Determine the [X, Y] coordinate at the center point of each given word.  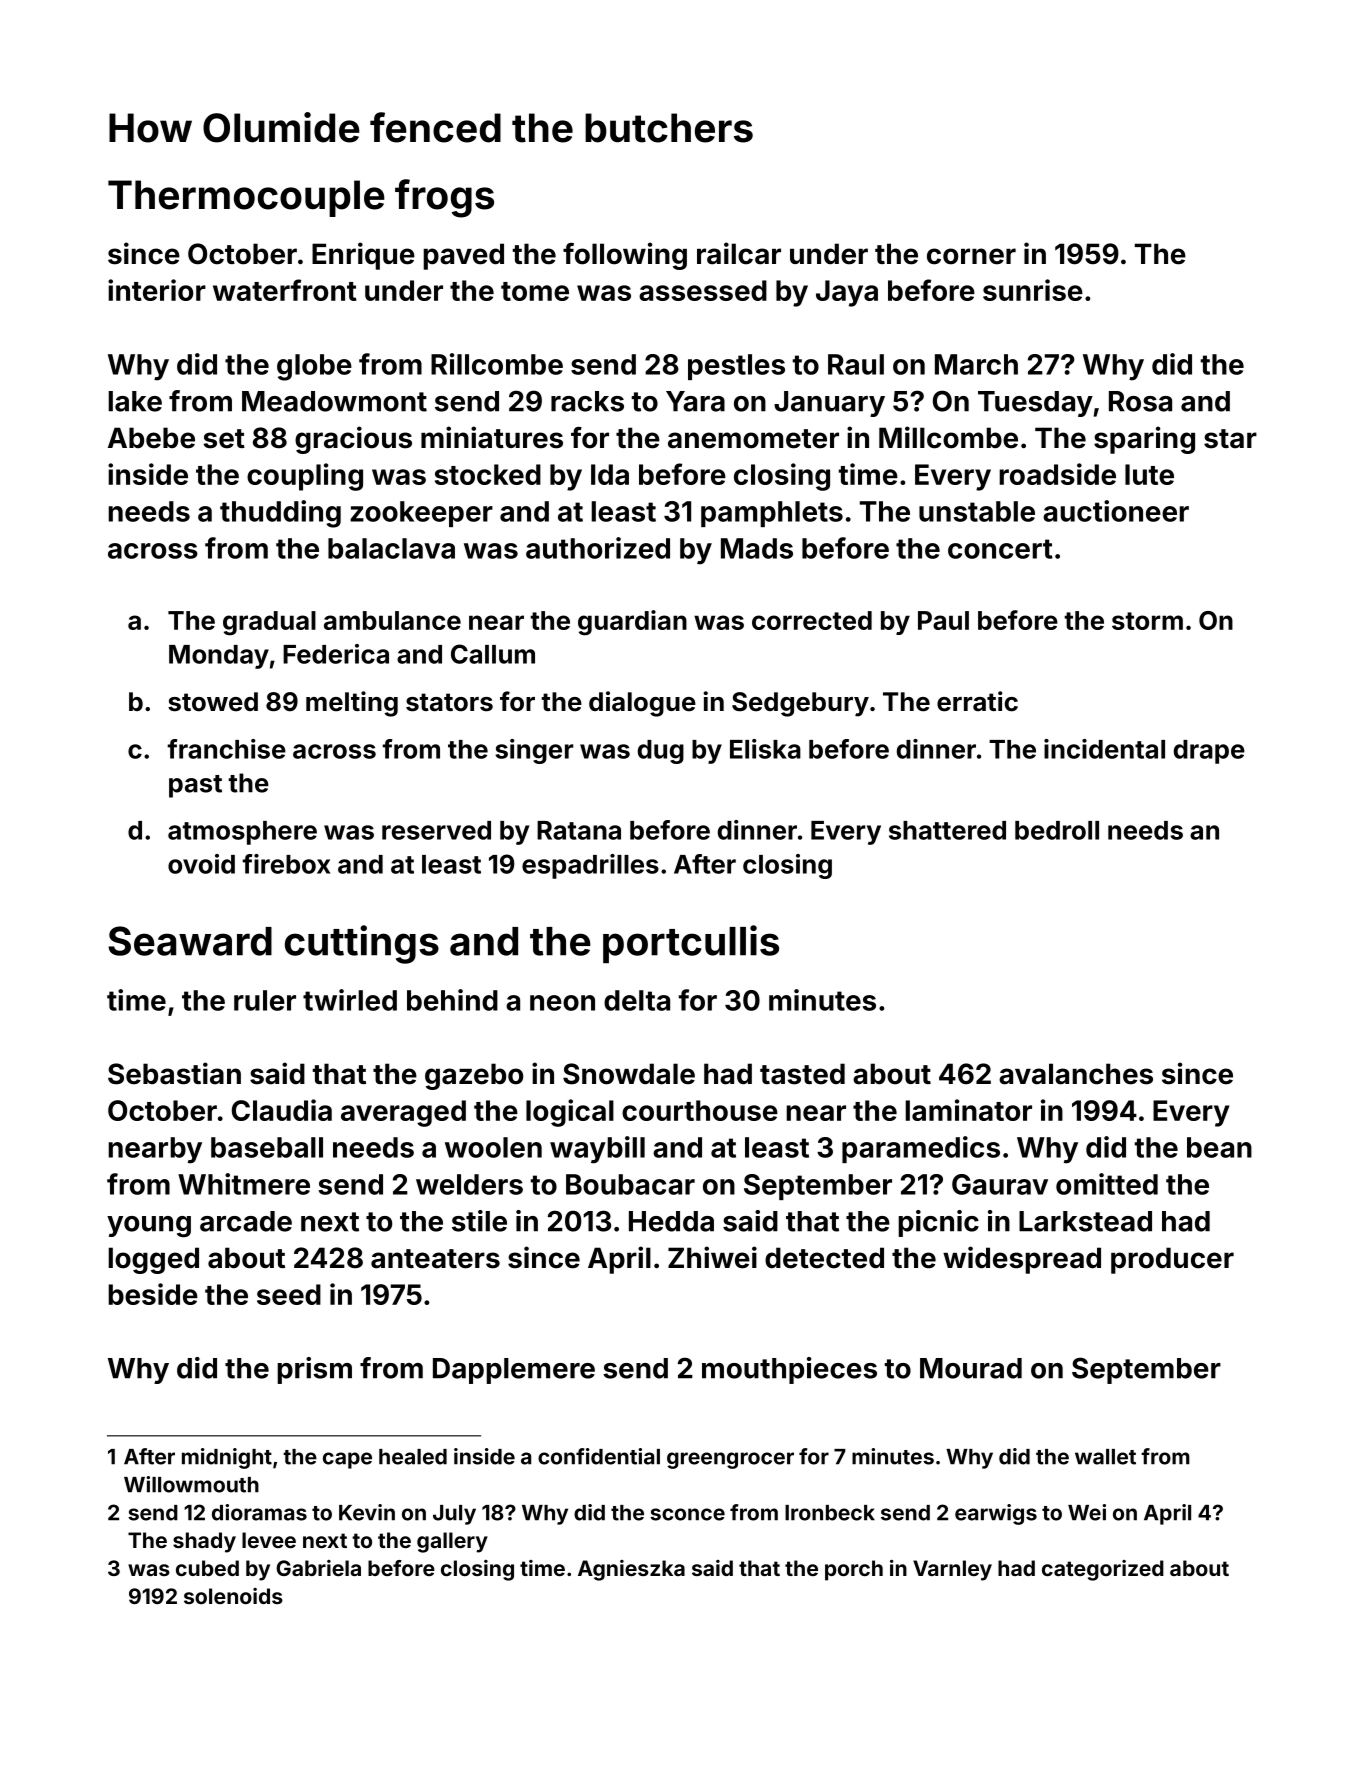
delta [637, 1000]
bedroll [1057, 830]
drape [1209, 752]
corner [971, 256]
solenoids [233, 1596]
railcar [739, 253]
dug [661, 752]
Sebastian [174, 1073]
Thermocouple [246, 198]
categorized [1103, 1570]
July [454, 1515]
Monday [219, 657]
